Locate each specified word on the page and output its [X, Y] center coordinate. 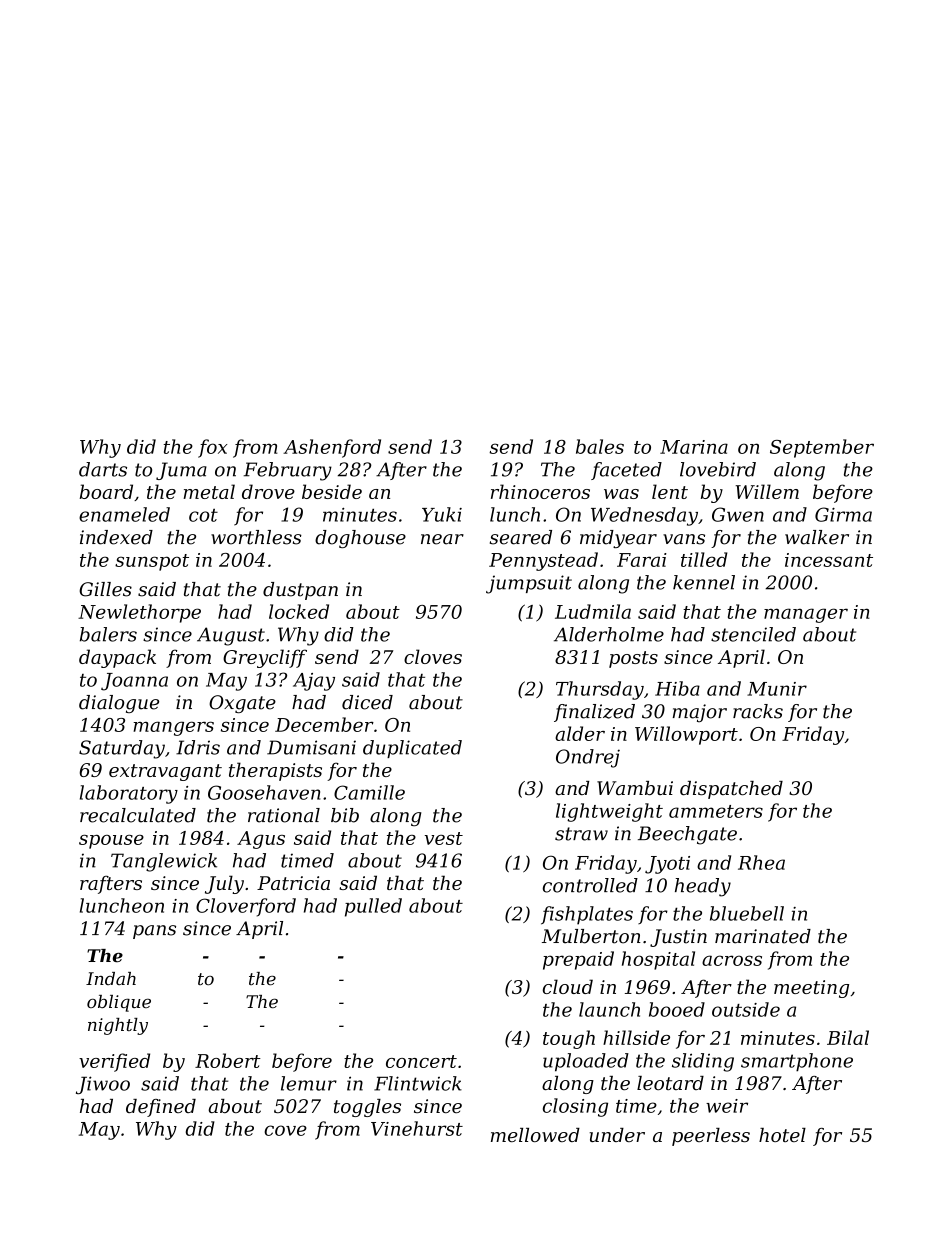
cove [285, 1130]
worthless [256, 537]
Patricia [293, 883]
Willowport [686, 735]
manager [806, 615]
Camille [369, 792]
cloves [433, 656]
